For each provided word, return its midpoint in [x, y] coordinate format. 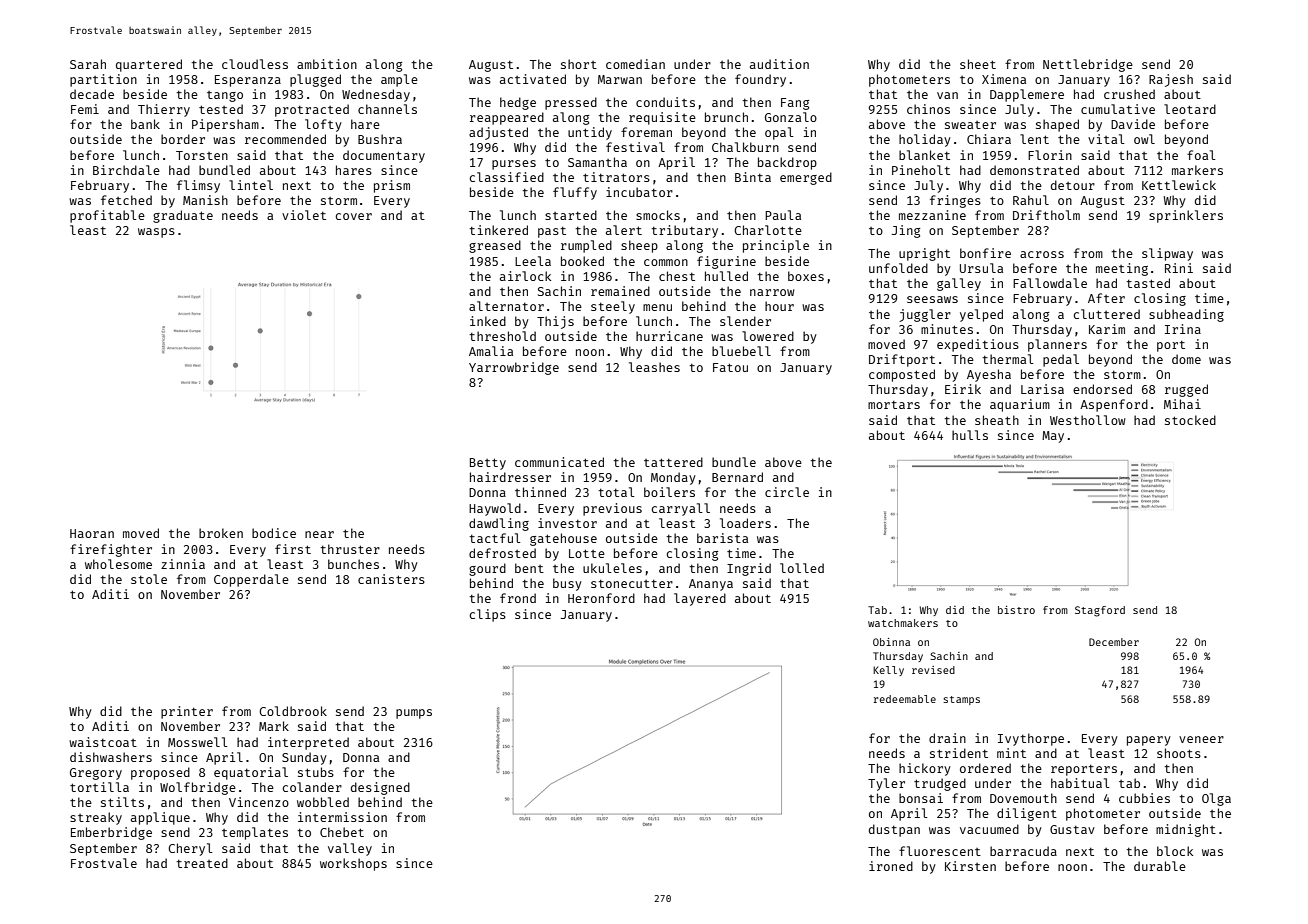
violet [304, 215]
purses [514, 165]
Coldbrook [293, 711]
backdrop [787, 163]
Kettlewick [1179, 185]
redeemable [905, 699]
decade [92, 94]
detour [1073, 185]
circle [787, 492]
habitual [1080, 783]
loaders [745, 523]
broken [221, 533]
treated [202, 863]
